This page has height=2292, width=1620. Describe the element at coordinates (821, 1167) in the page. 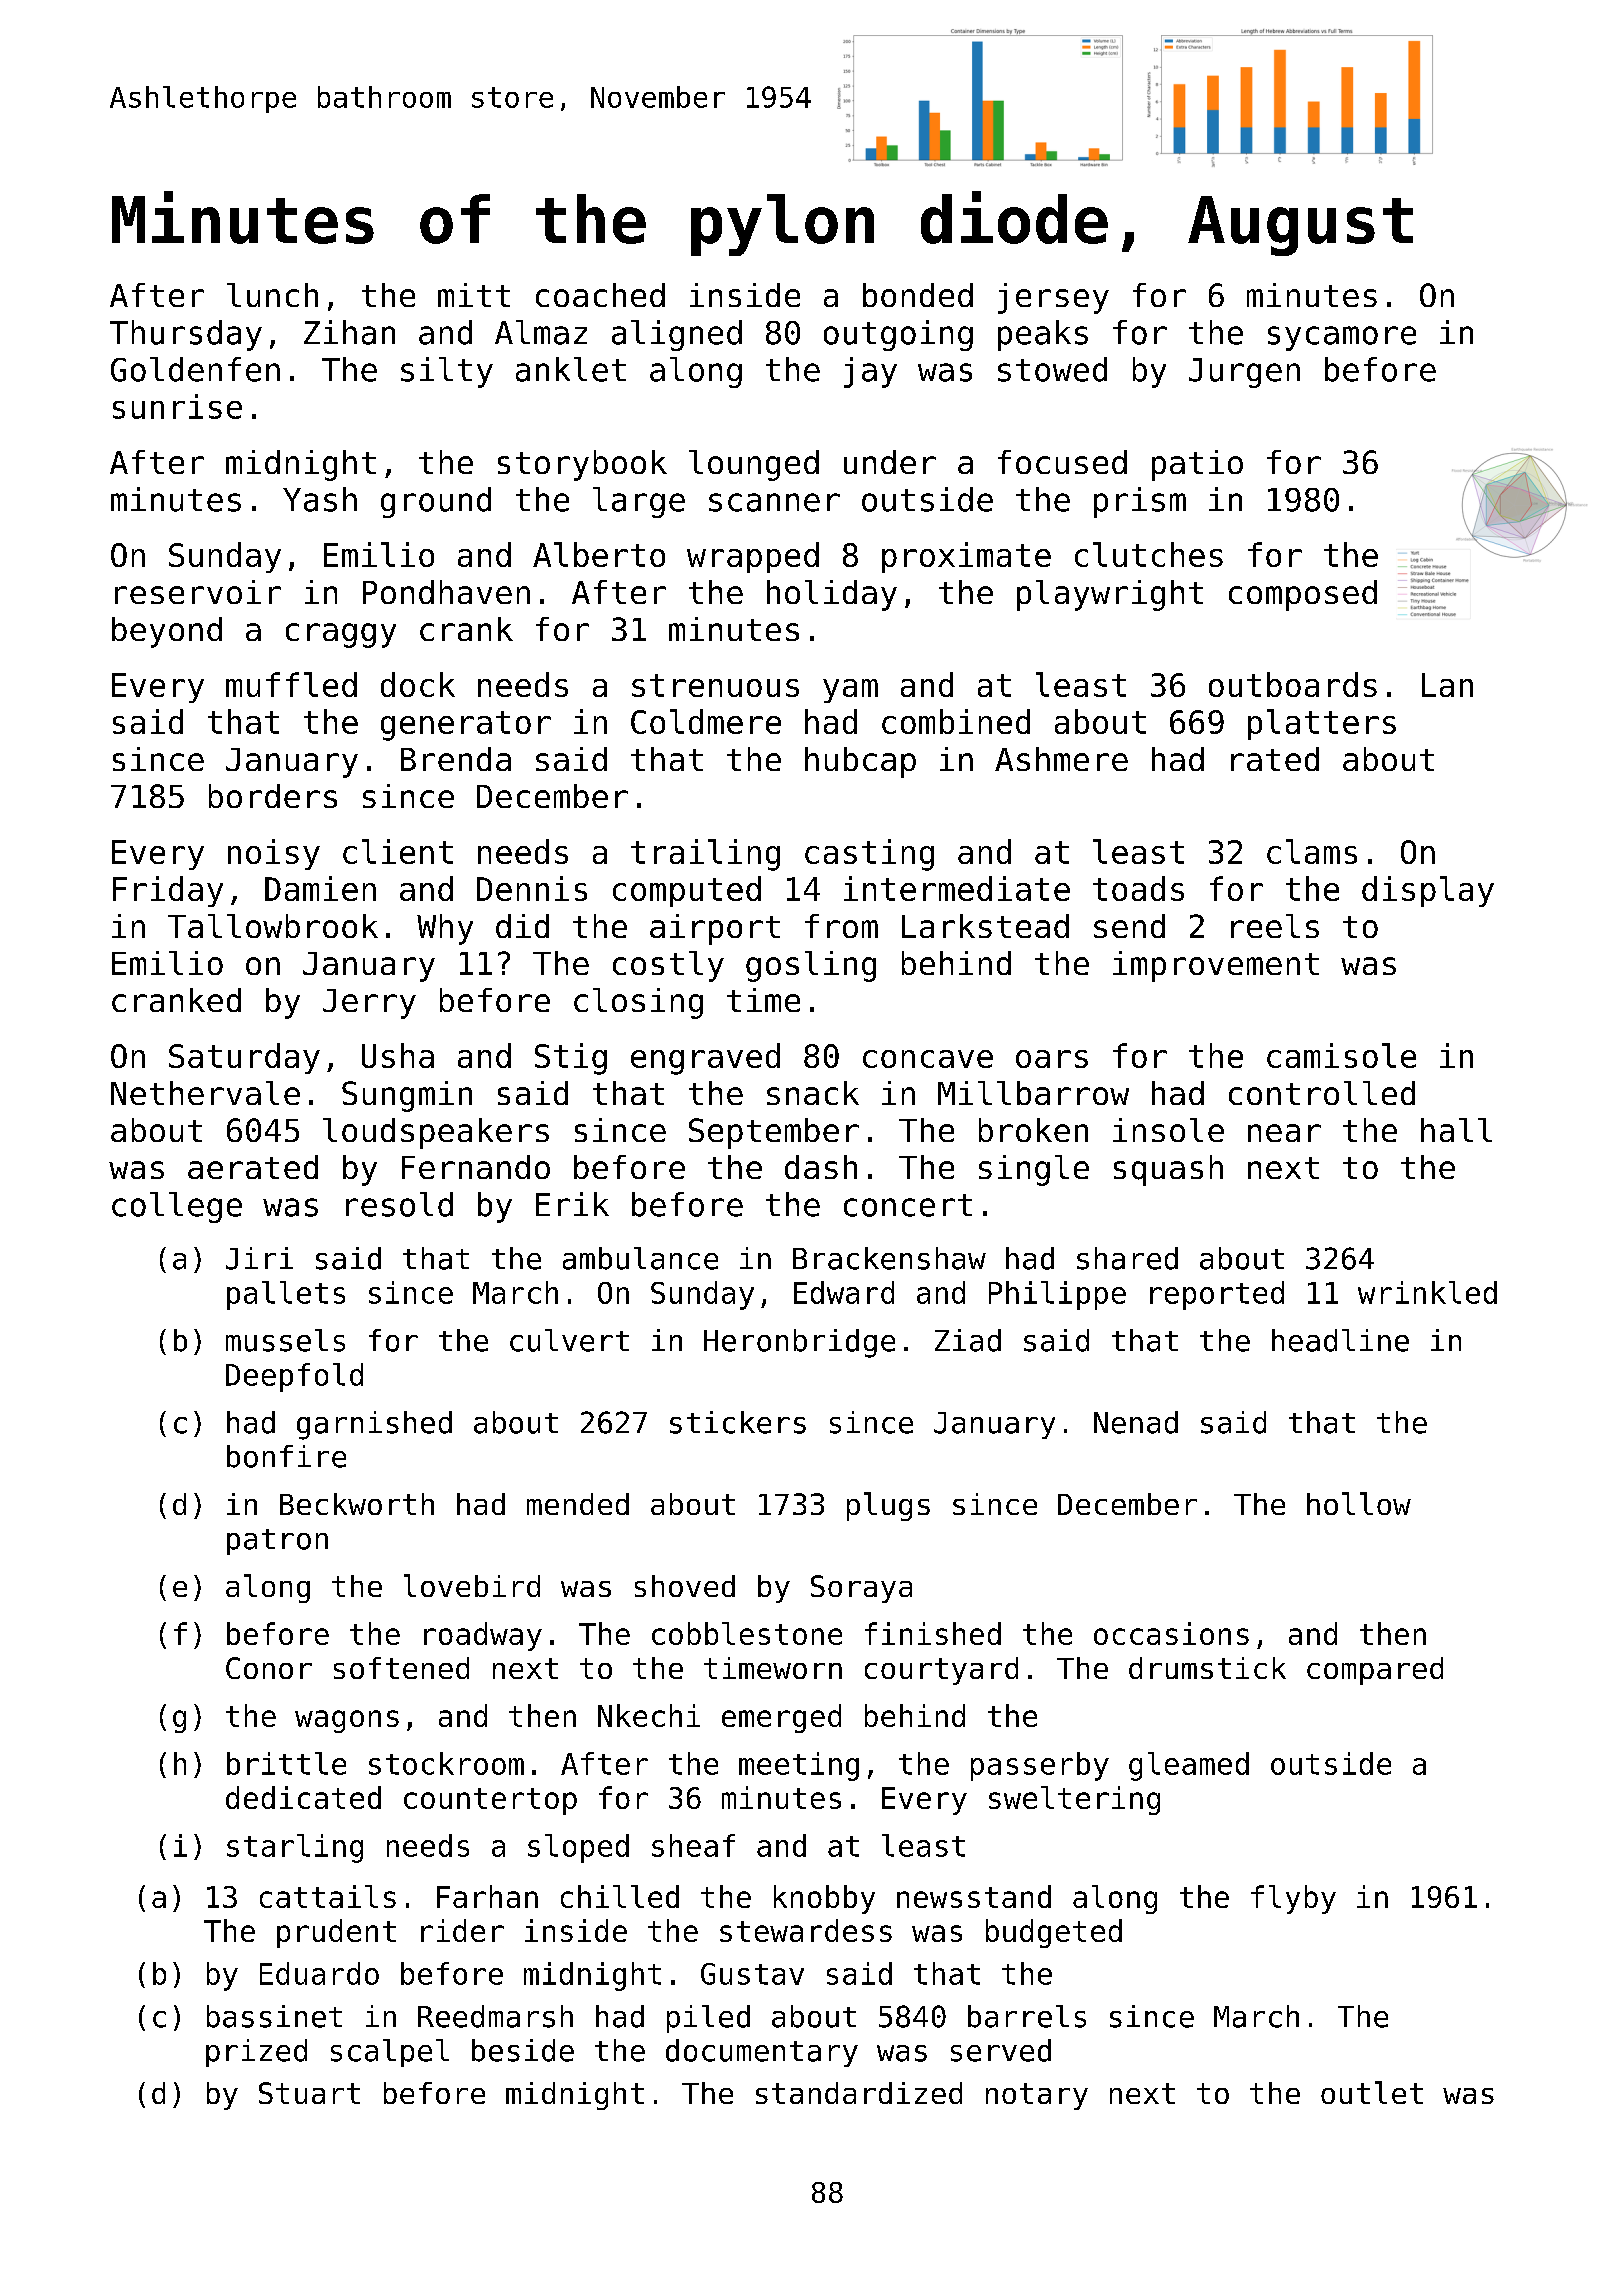

I see `dash` at that location.
